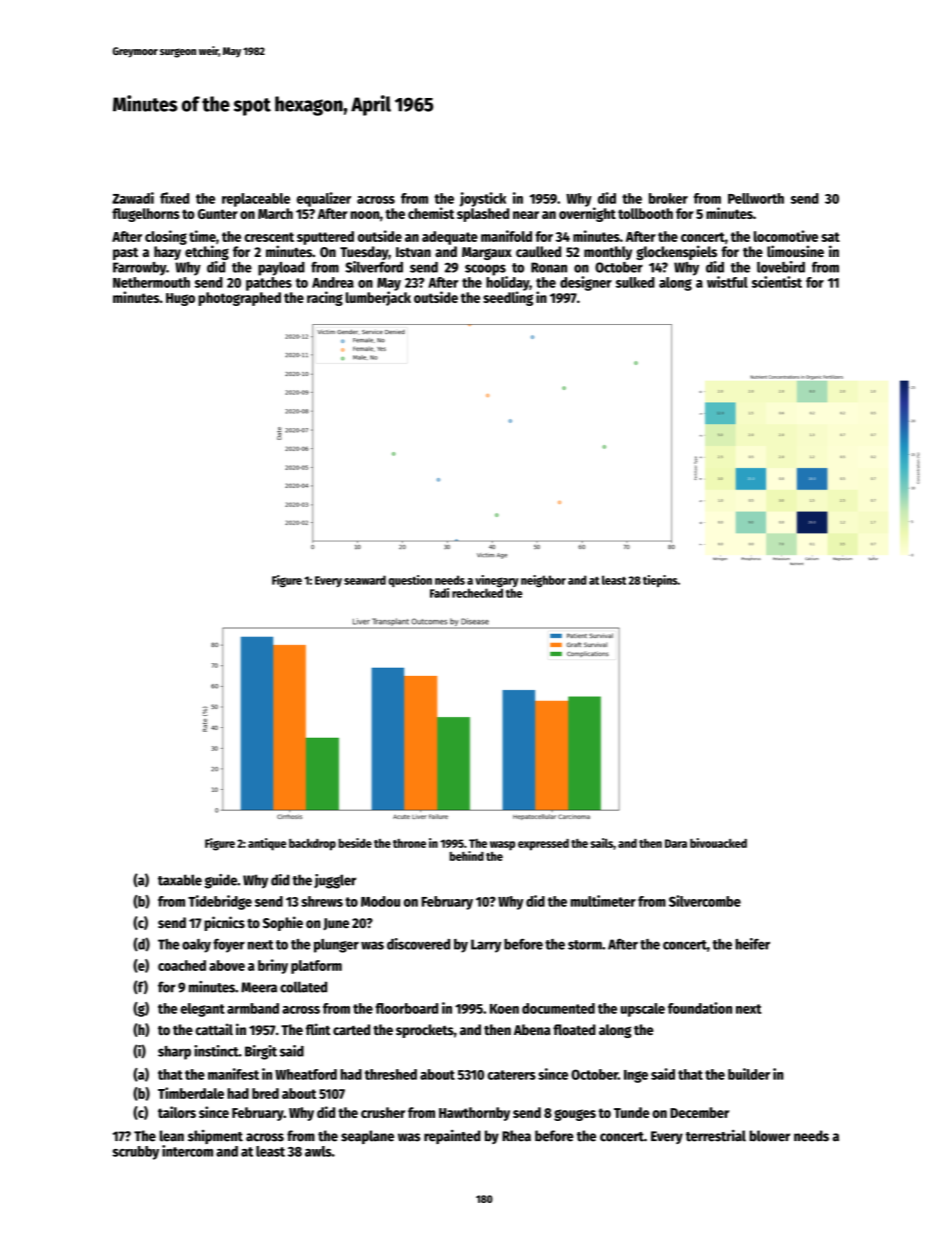 The height and width of the document is (1233, 952). Describe the element at coordinates (477, 593) in the document. I see `rechecked` at that location.
